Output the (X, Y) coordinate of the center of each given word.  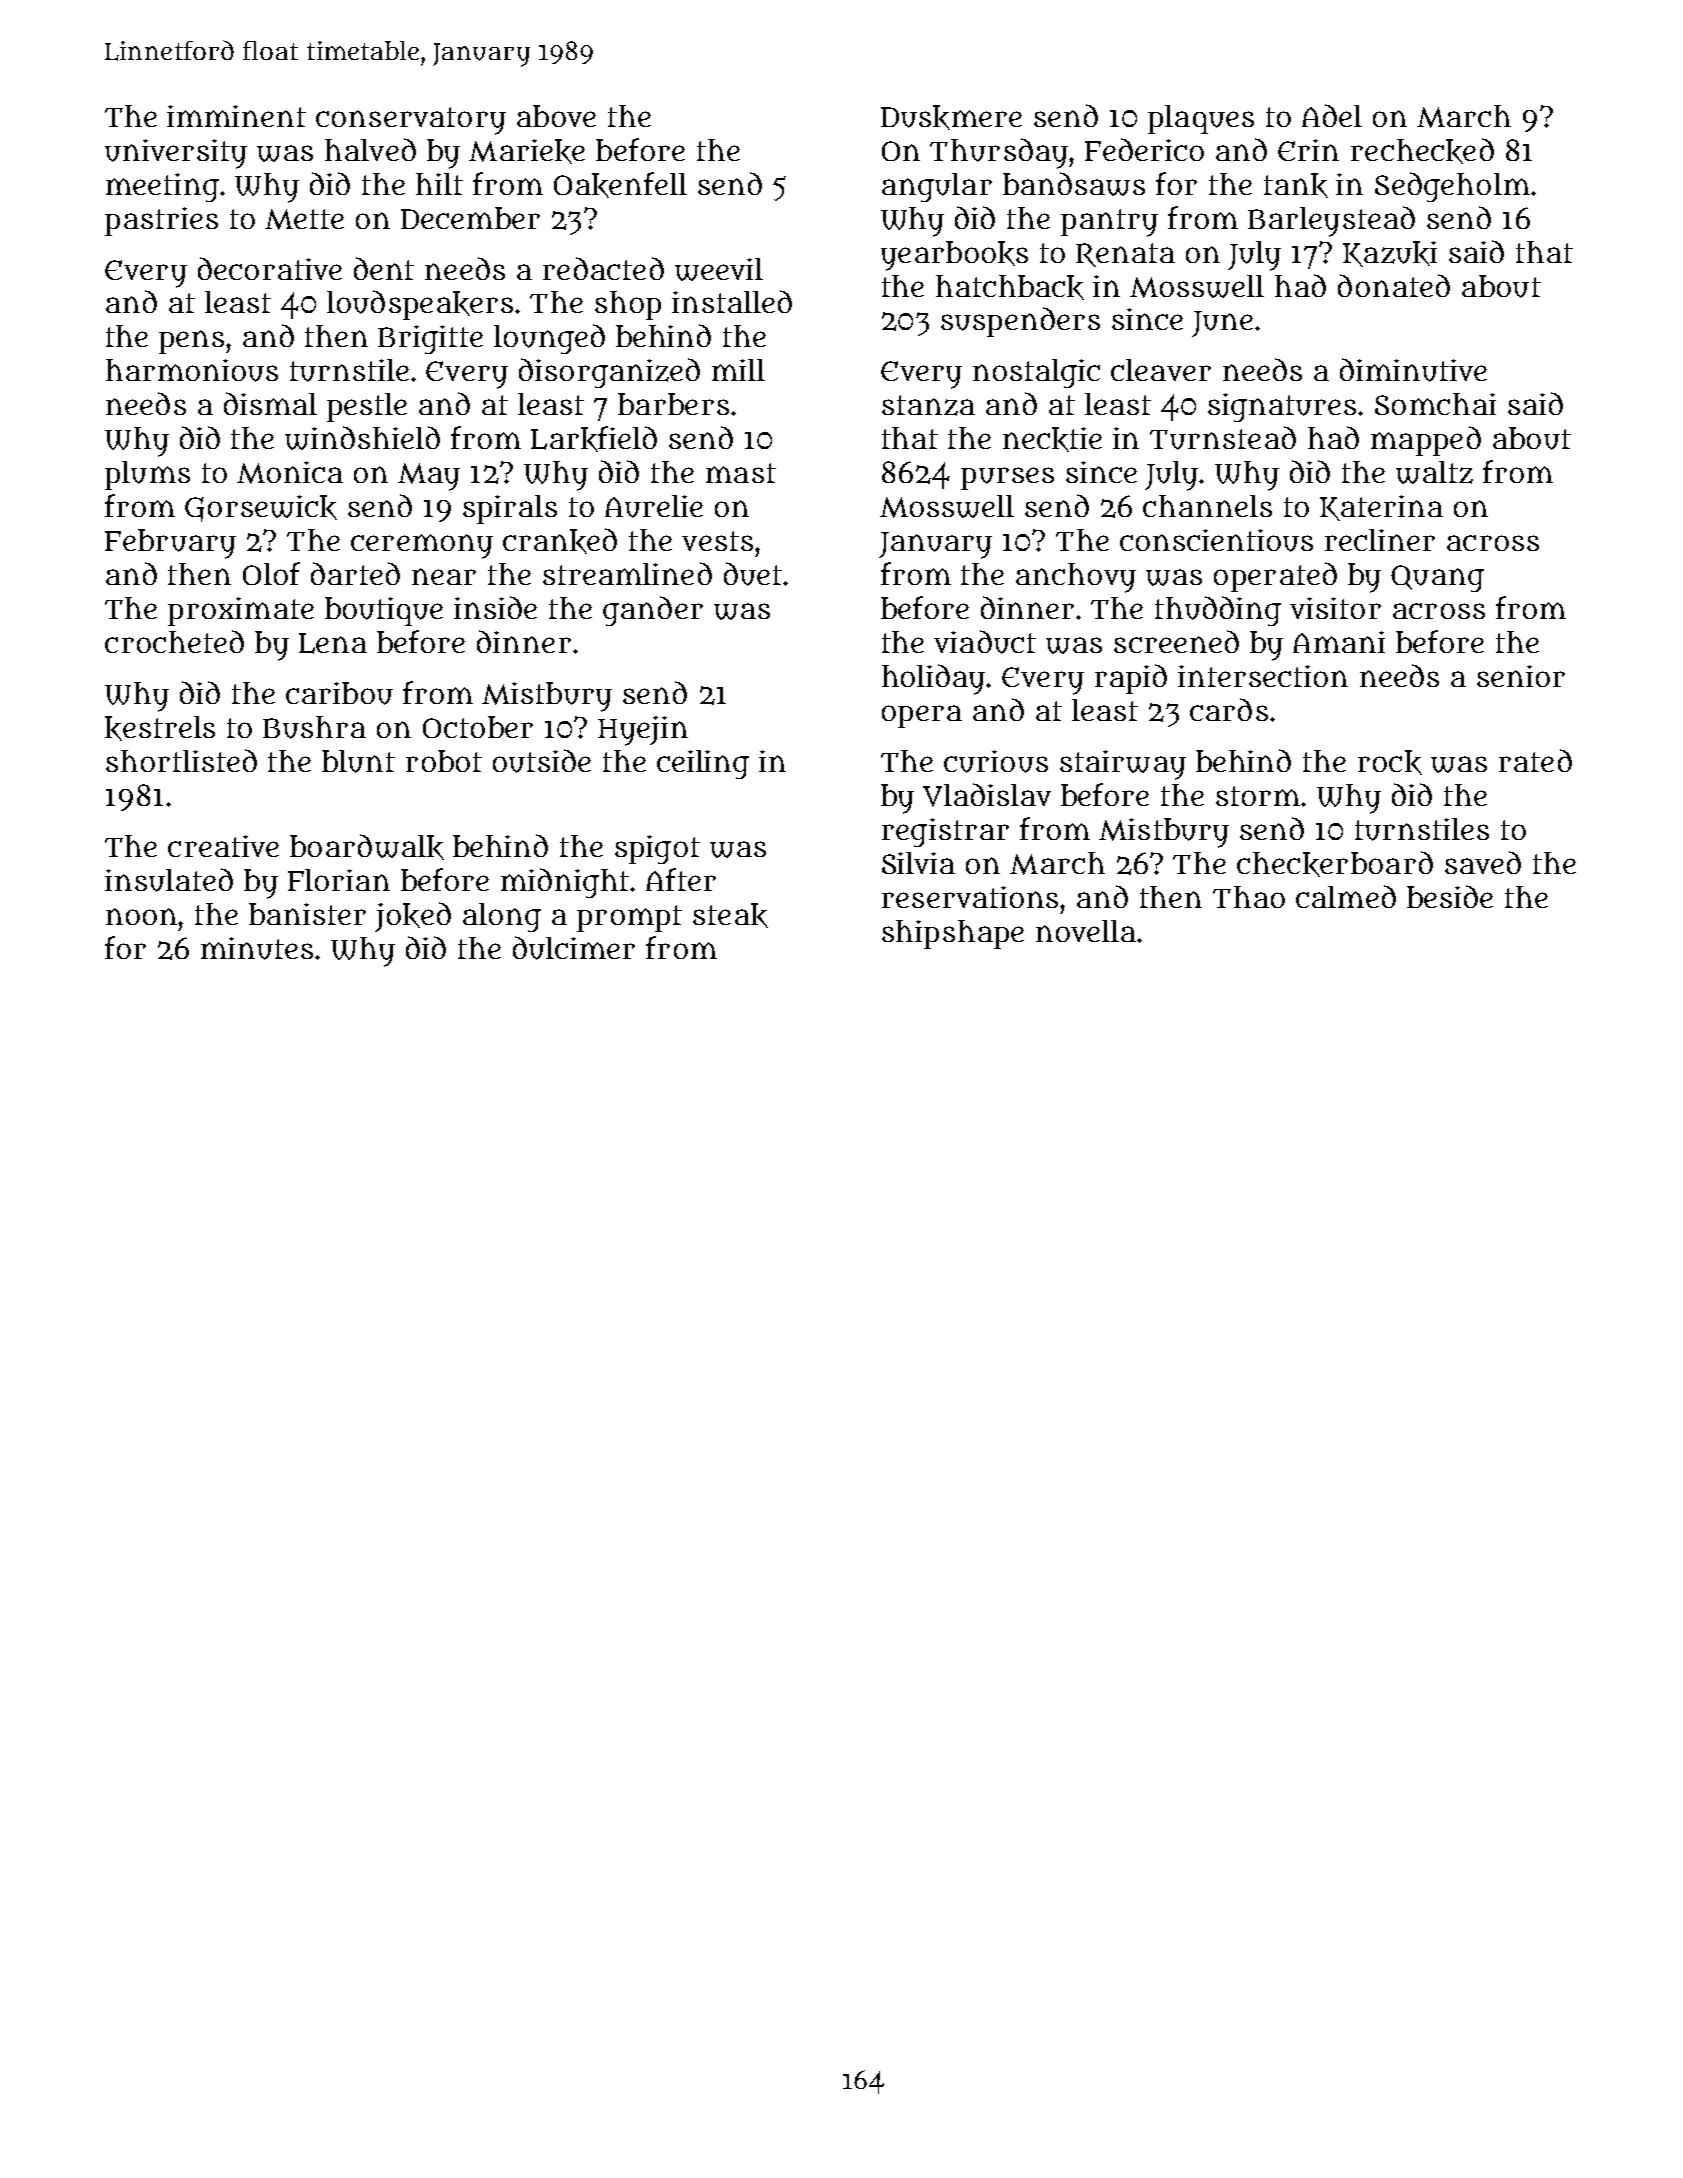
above (556, 116)
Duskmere (951, 117)
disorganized (609, 373)
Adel (1332, 115)
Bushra (314, 727)
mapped (1426, 441)
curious (996, 761)
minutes (257, 948)
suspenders (1020, 322)
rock (1390, 762)
